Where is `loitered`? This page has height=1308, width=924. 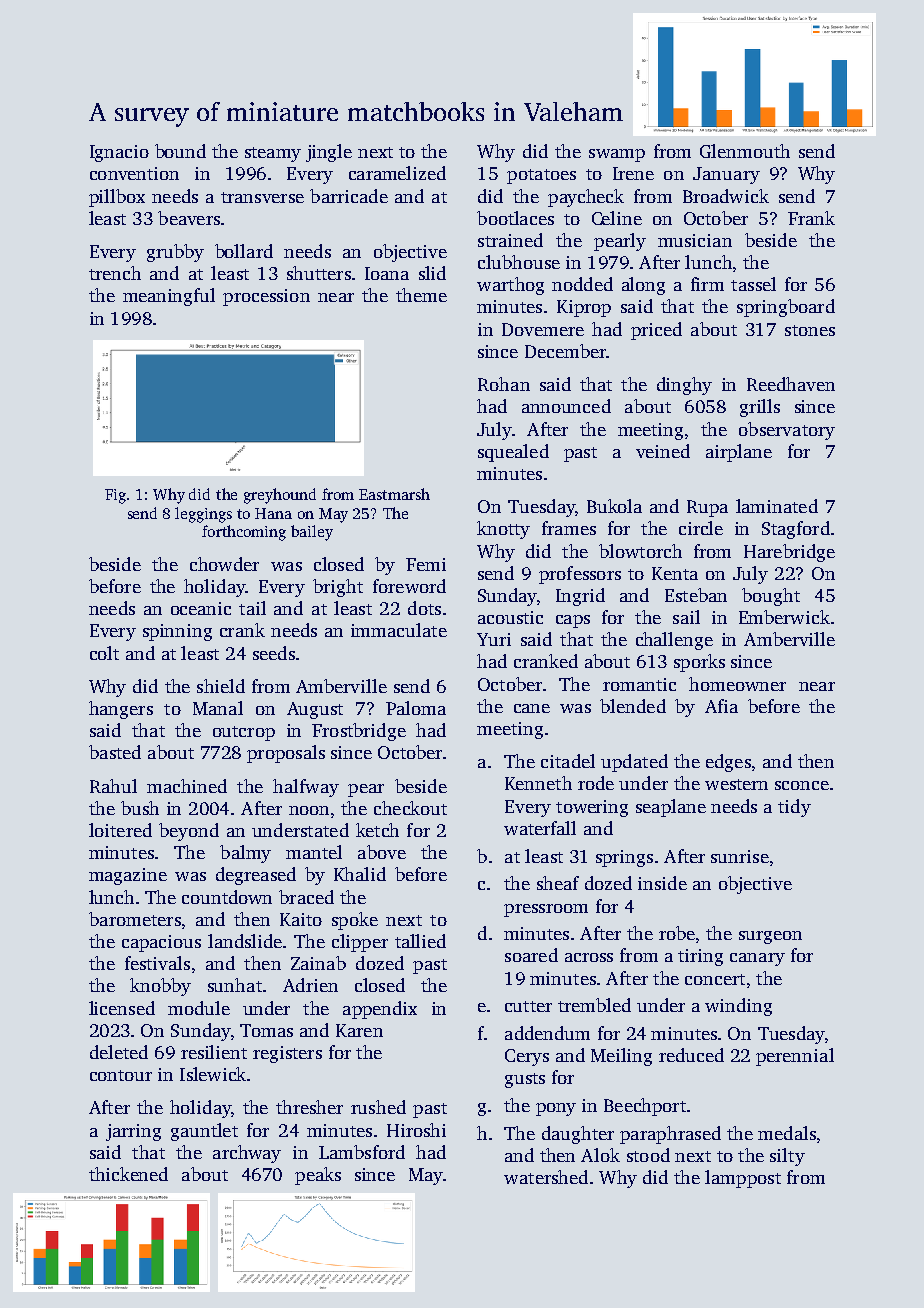 loitered is located at coordinates (120, 830).
